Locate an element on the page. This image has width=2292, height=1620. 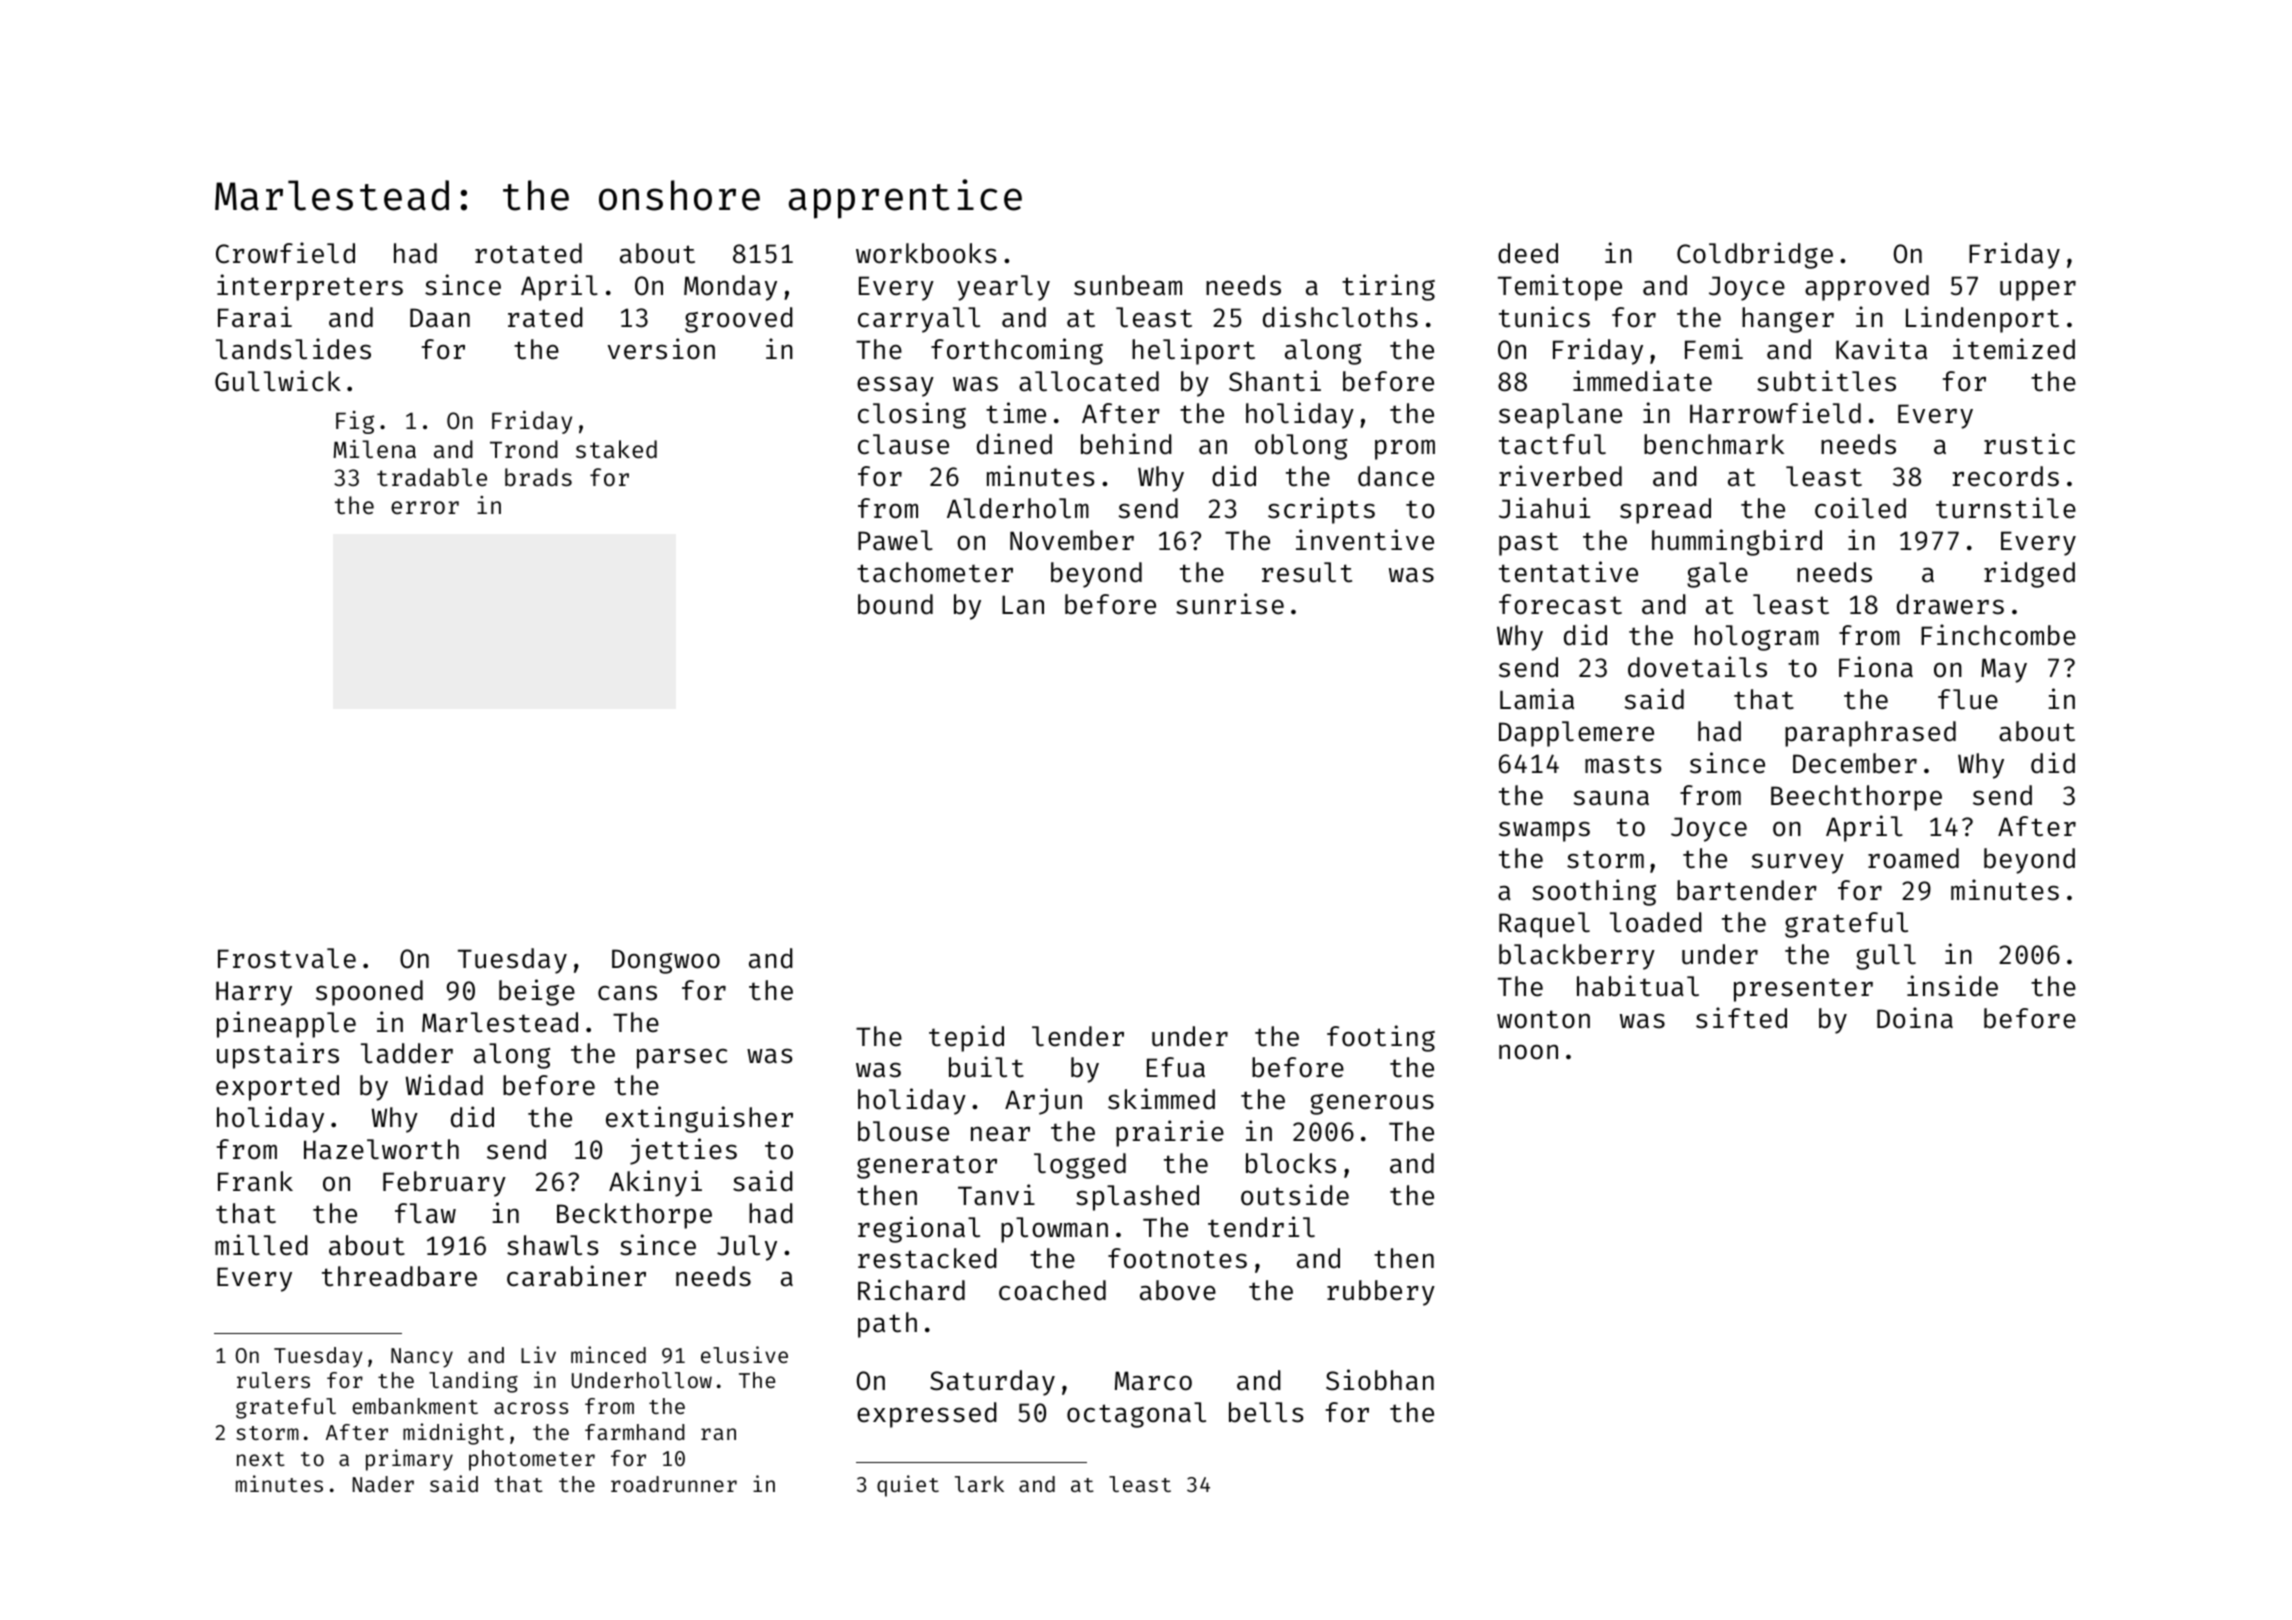
logged is located at coordinates (1080, 1166).
